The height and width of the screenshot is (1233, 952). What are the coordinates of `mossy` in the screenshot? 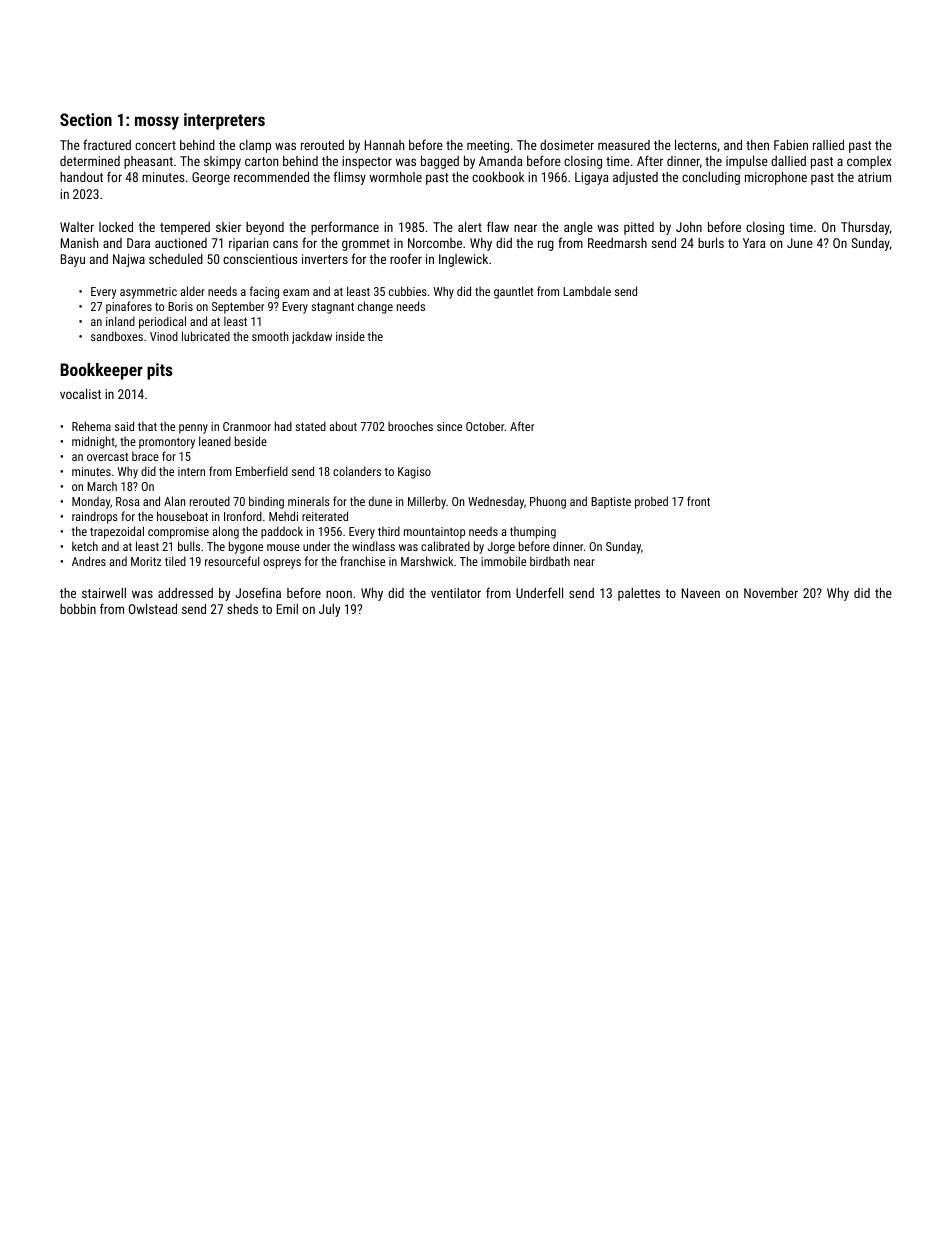 It's located at (157, 123).
